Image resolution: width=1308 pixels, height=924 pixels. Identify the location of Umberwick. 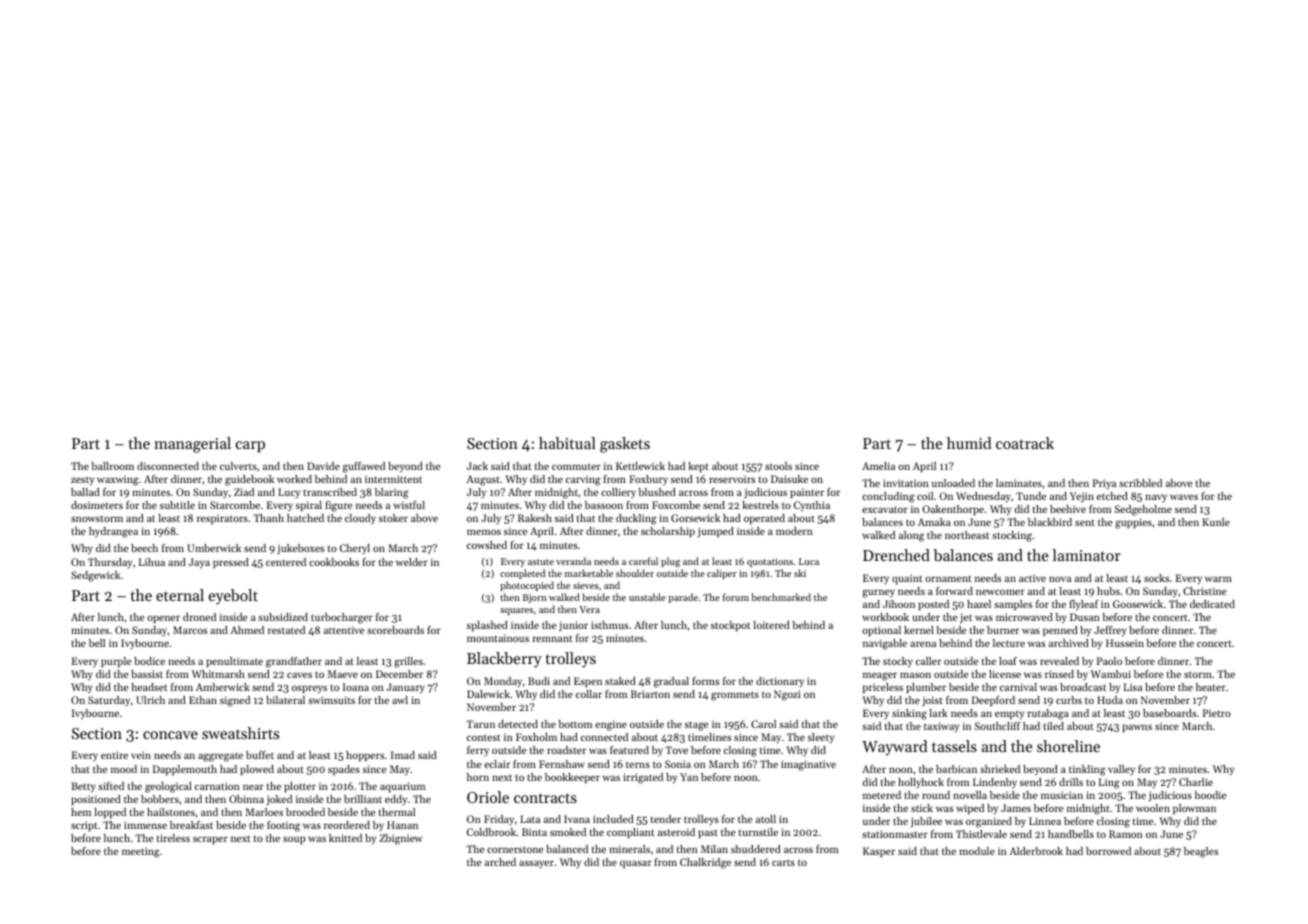
(214, 548).
